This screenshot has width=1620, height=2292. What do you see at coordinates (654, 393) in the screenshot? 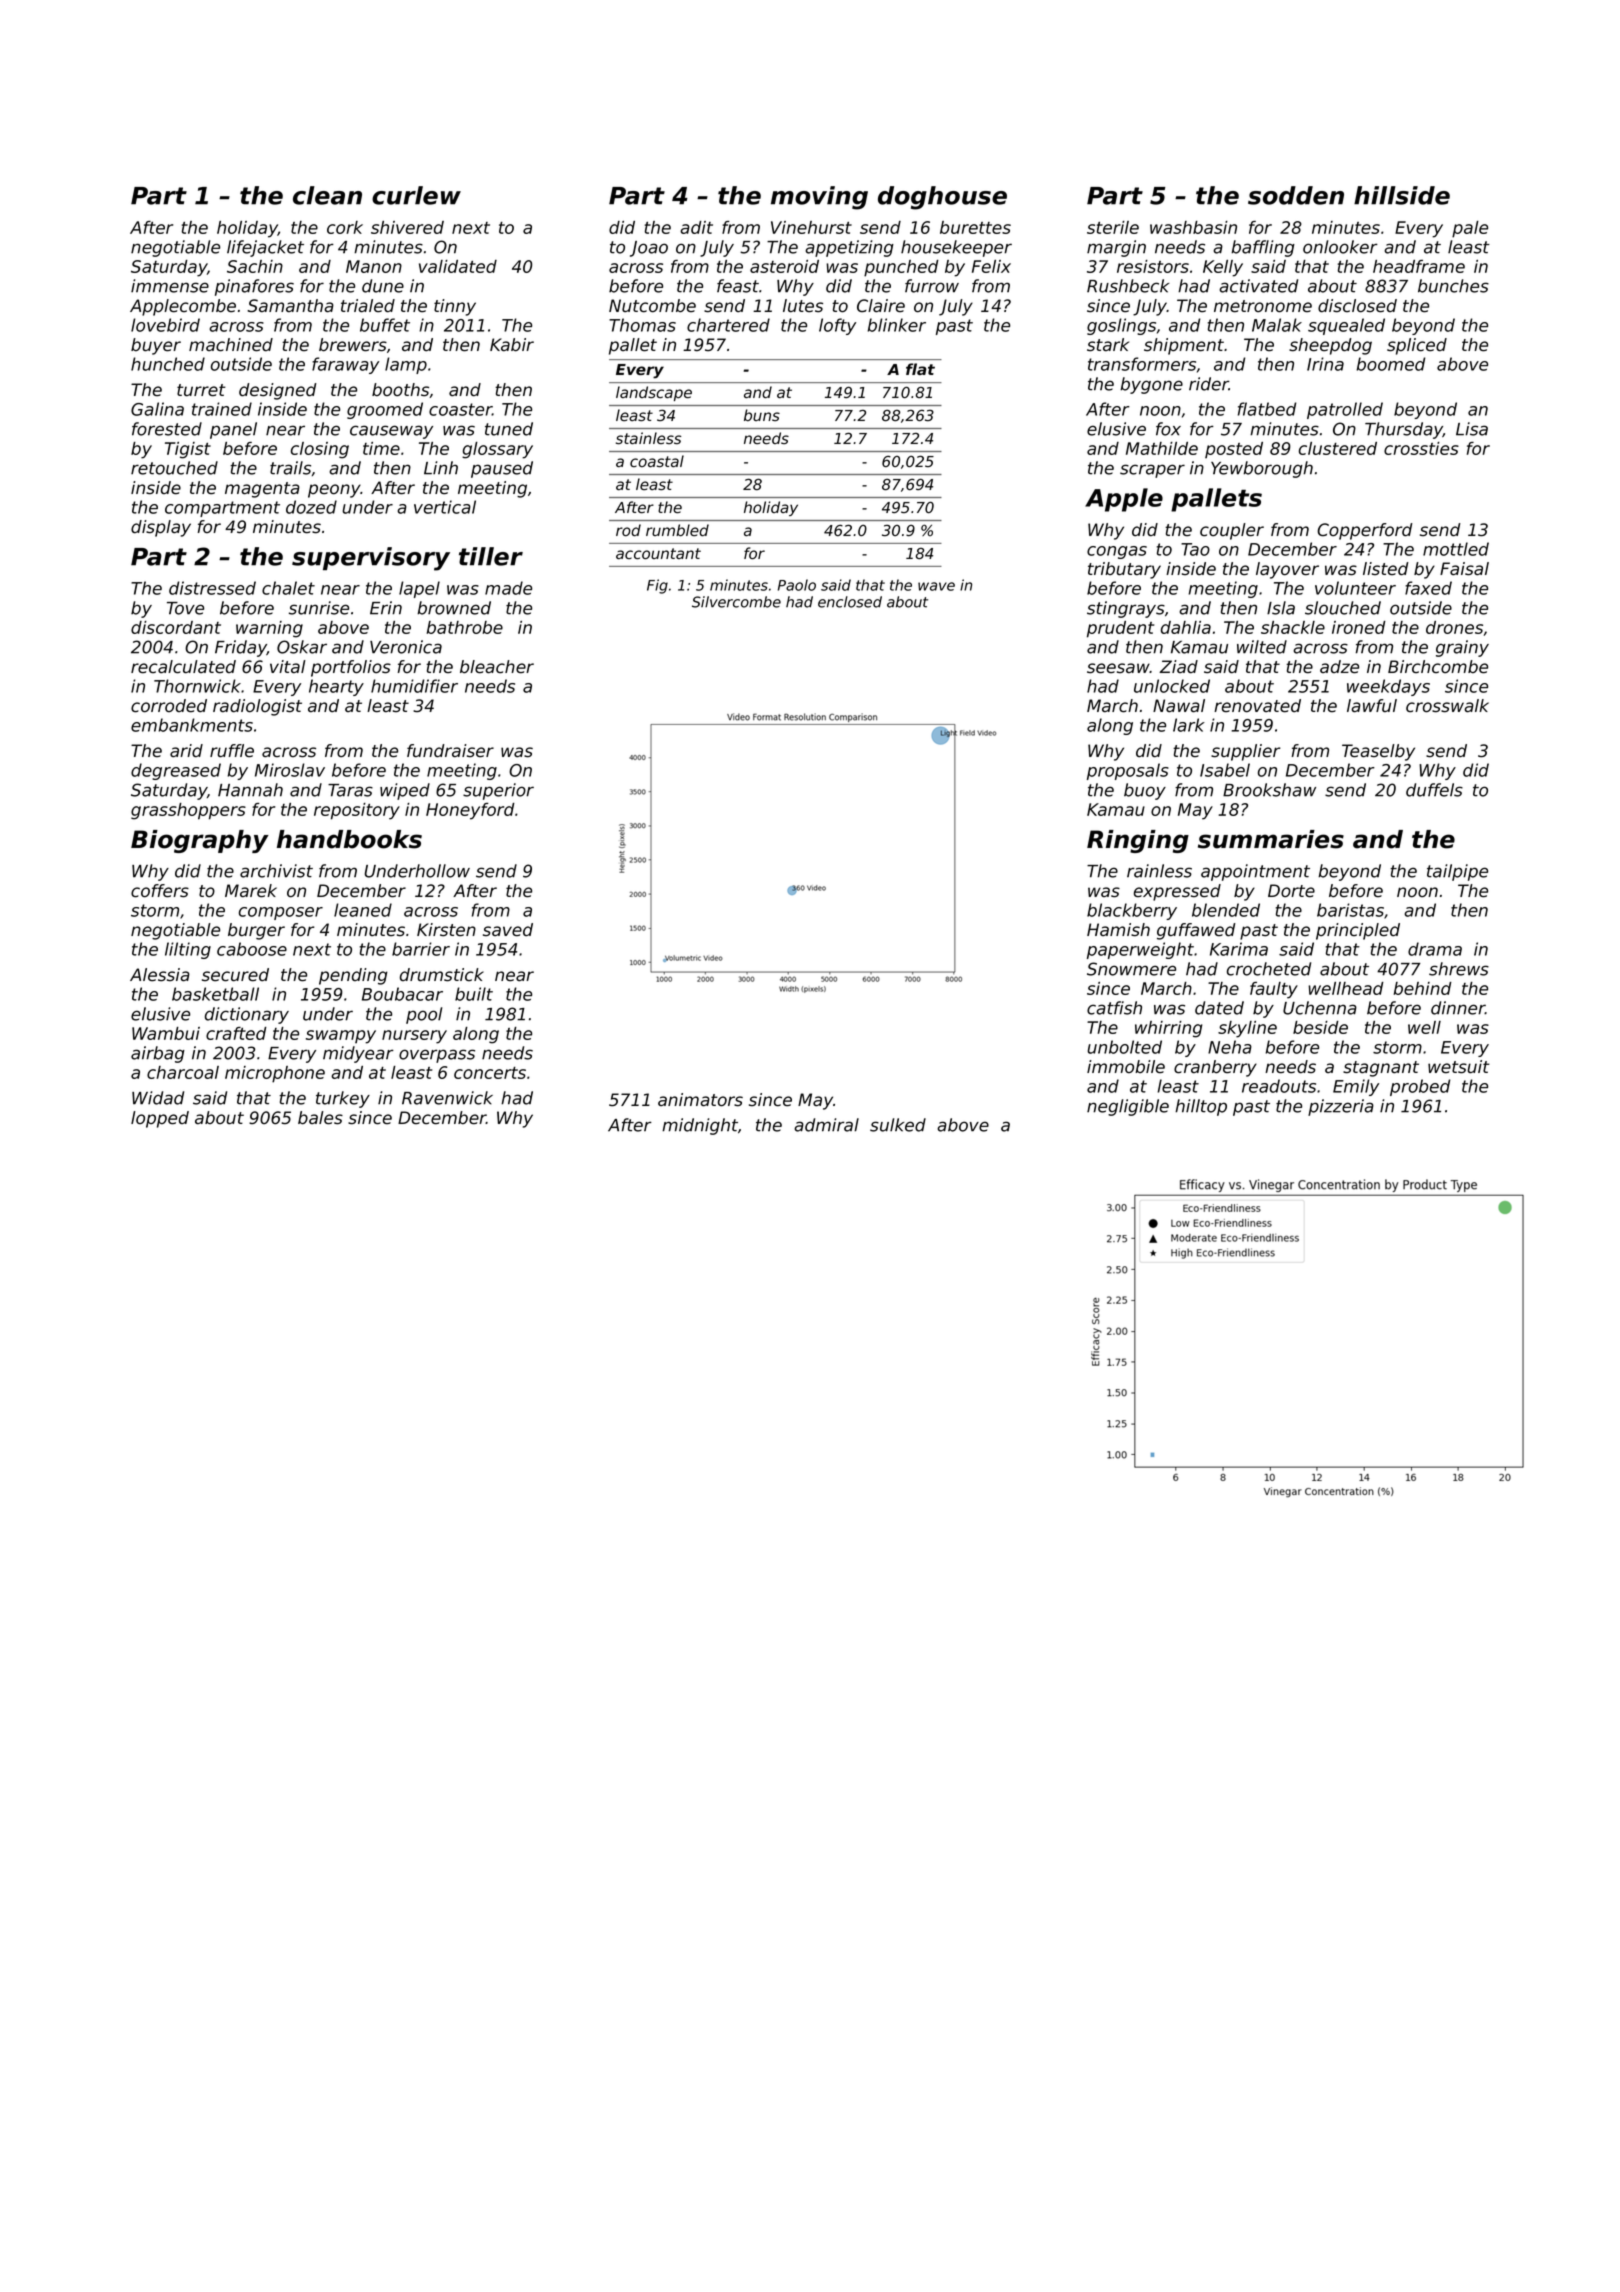
I see `landscape` at bounding box center [654, 393].
